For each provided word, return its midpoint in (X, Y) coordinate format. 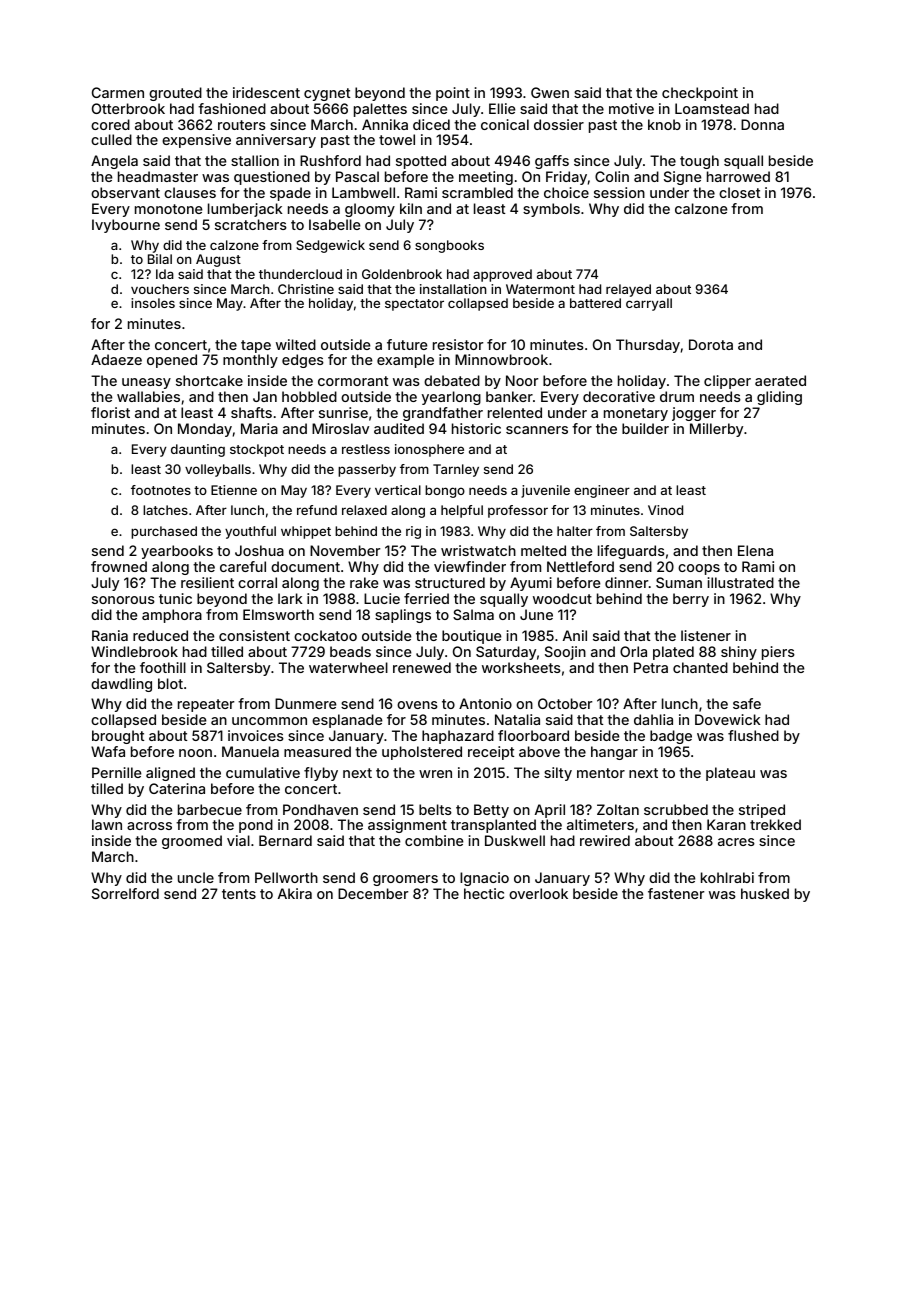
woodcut (562, 598)
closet (739, 192)
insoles (153, 303)
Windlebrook (134, 651)
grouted (175, 94)
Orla (633, 651)
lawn (107, 824)
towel (397, 139)
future (407, 344)
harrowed (738, 176)
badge (671, 737)
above (539, 751)
